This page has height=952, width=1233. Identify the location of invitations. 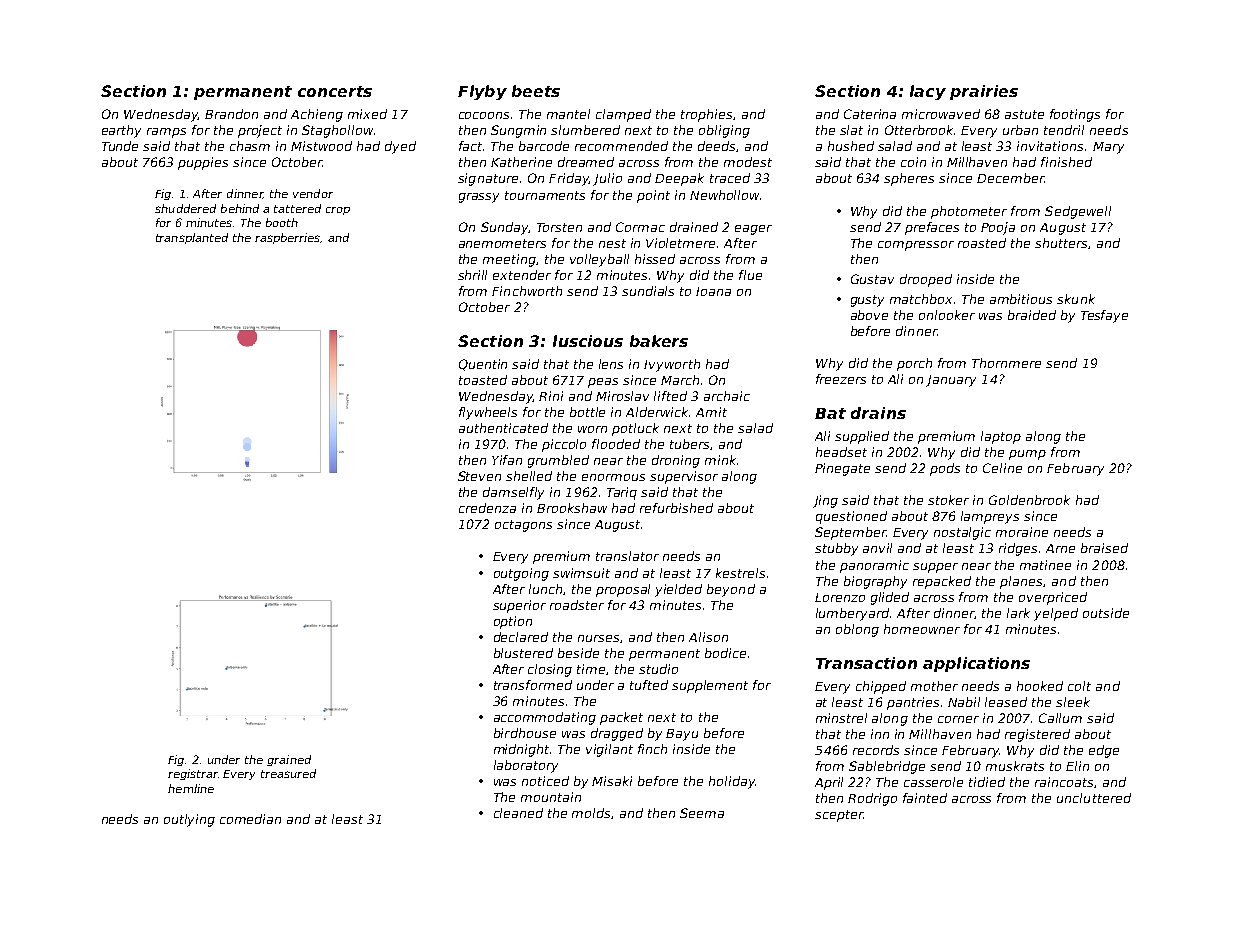
(1050, 146).
